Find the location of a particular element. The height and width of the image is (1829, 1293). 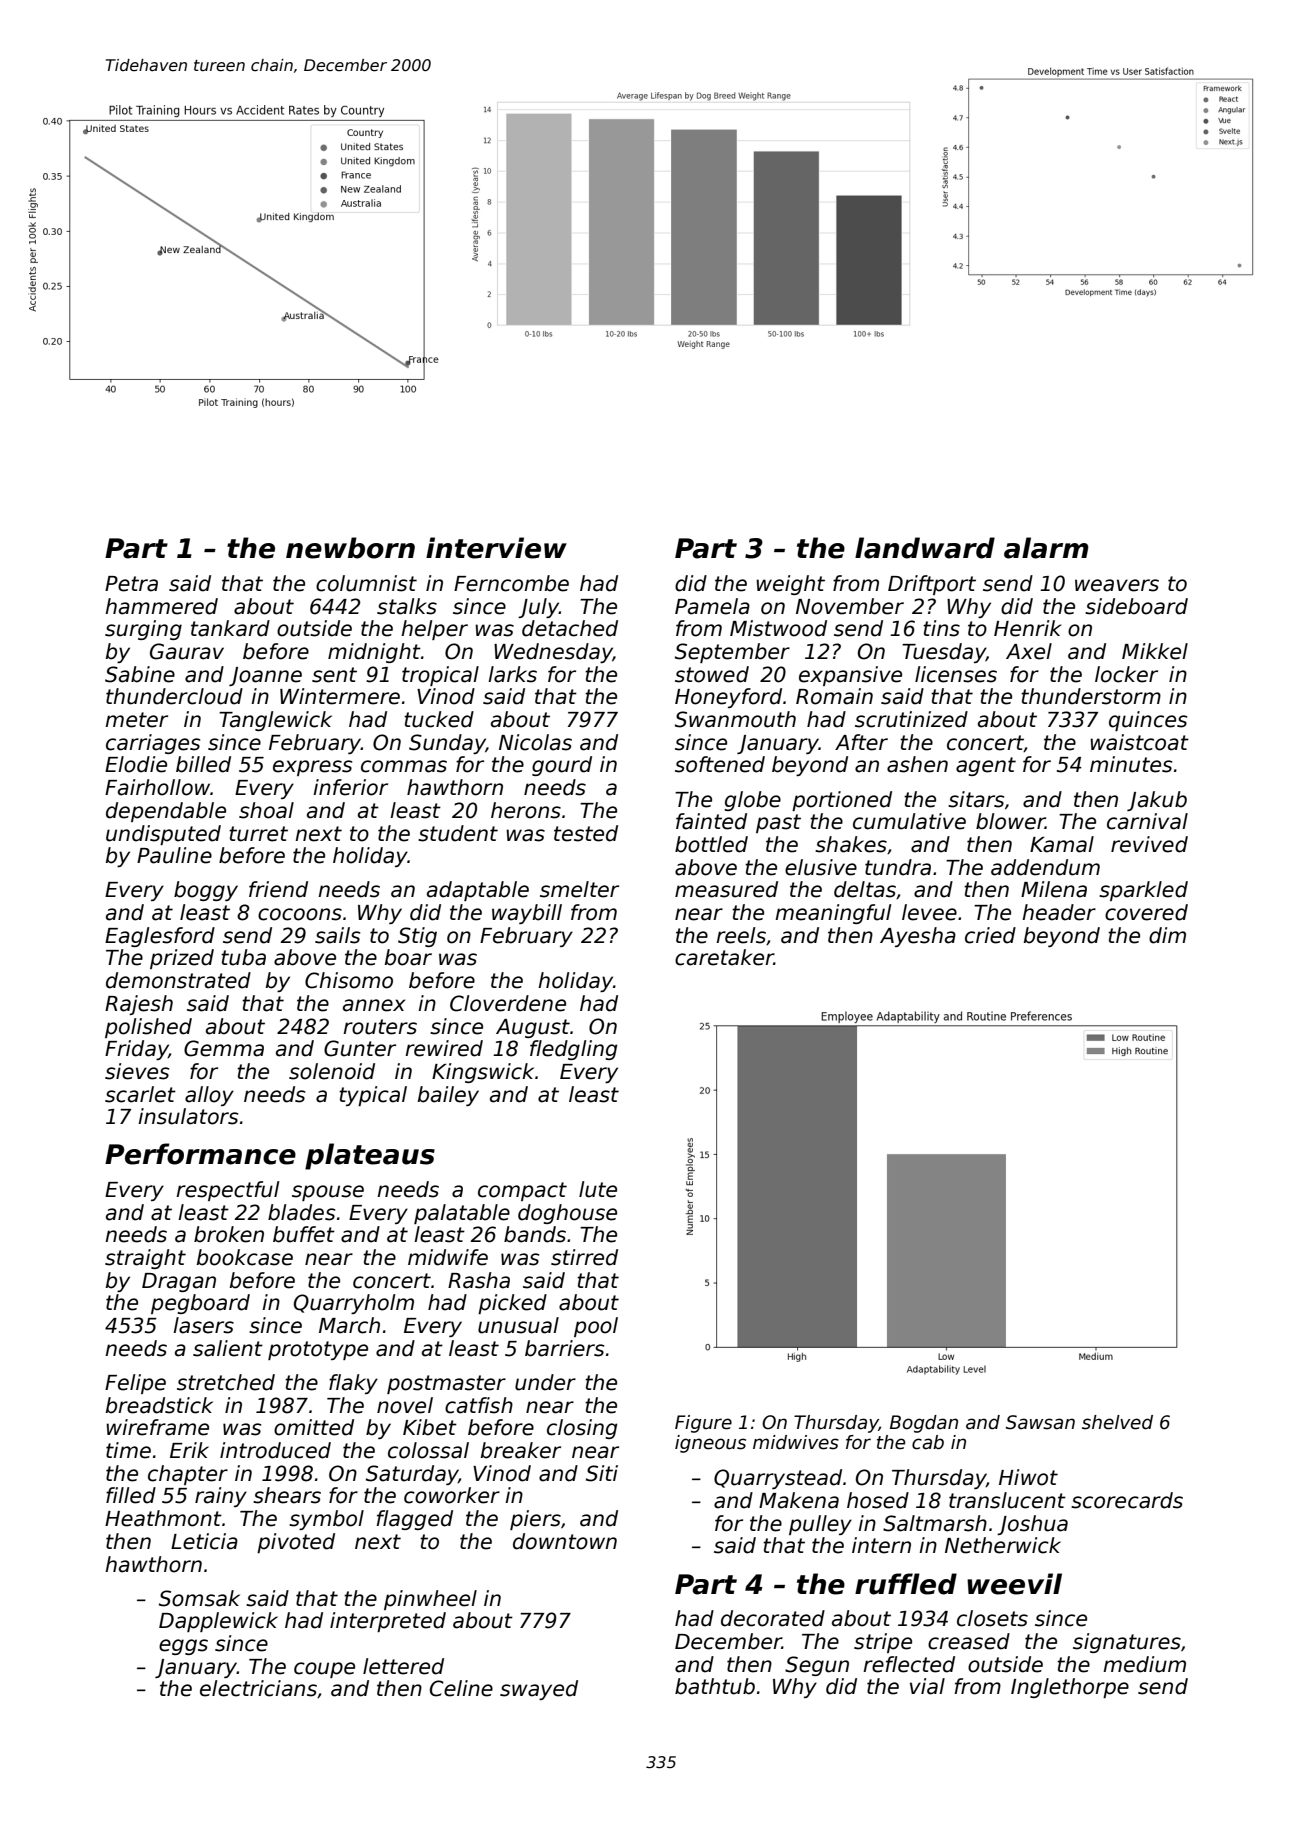

Kamal is located at coordinates (1062, 844).
